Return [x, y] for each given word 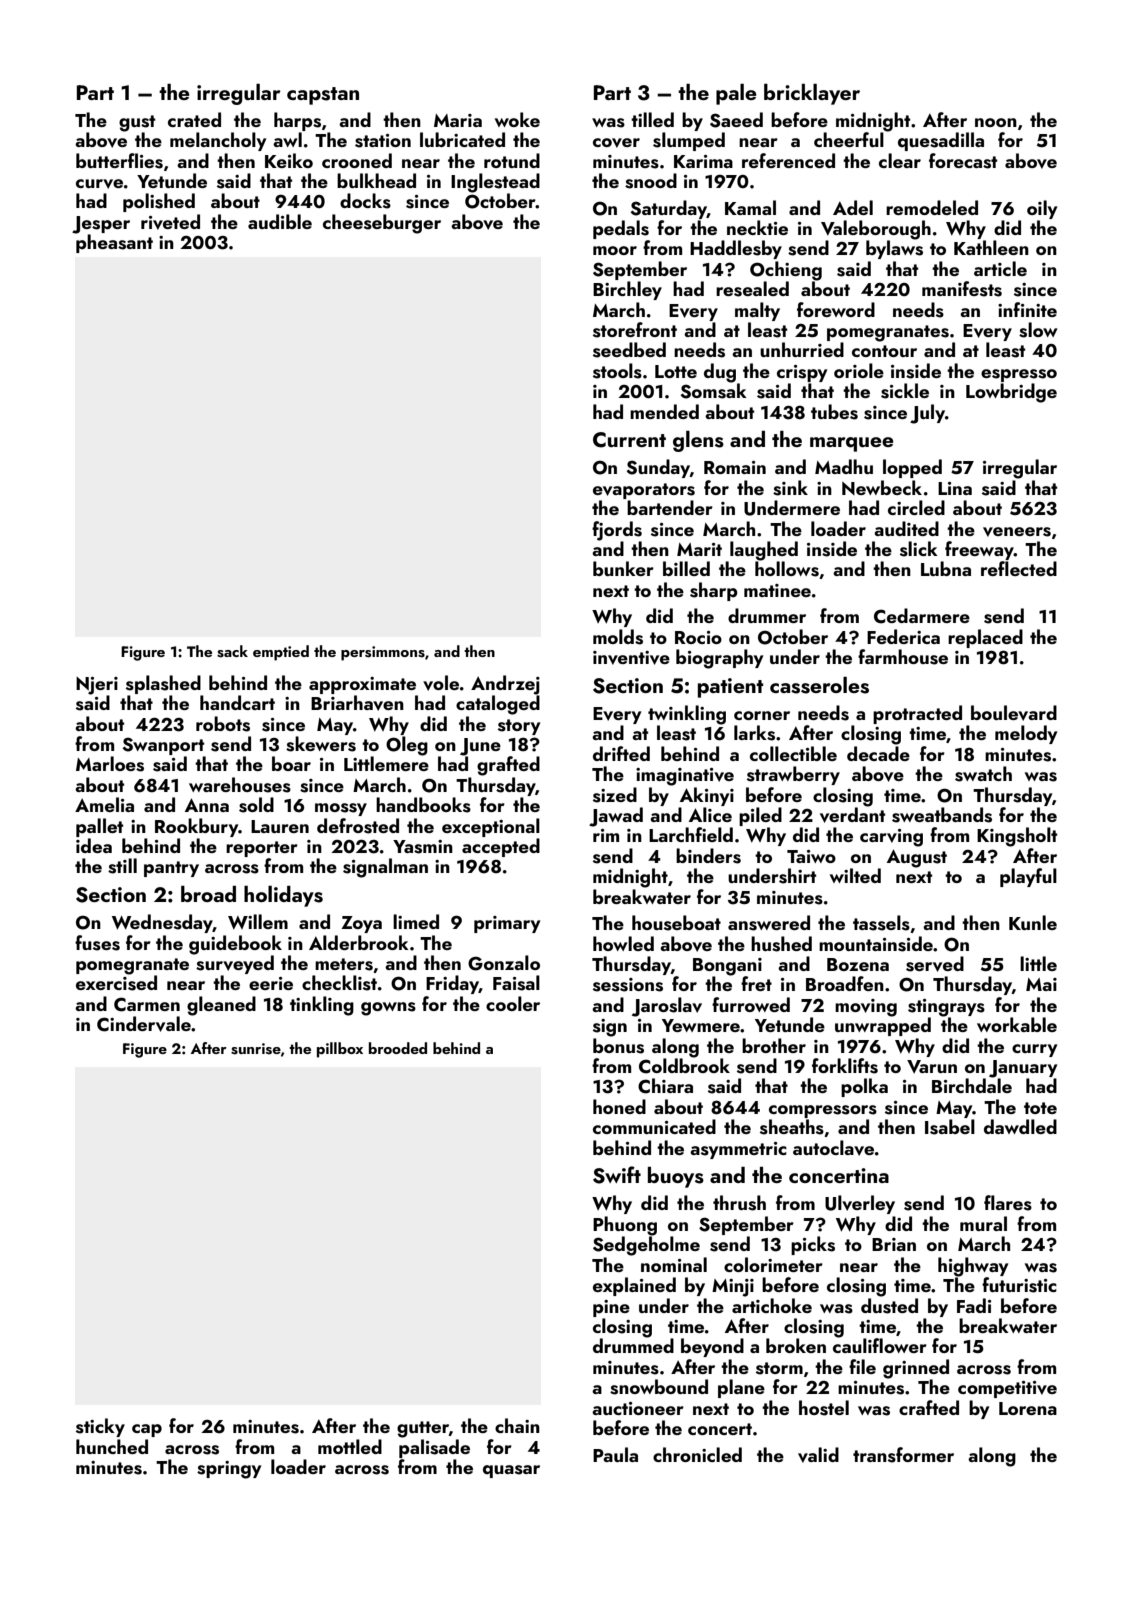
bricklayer [812, 94]
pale [736, 94]
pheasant [114, 243]
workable [1017, 1024]
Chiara [665, 1086]
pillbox [340, 1050]
